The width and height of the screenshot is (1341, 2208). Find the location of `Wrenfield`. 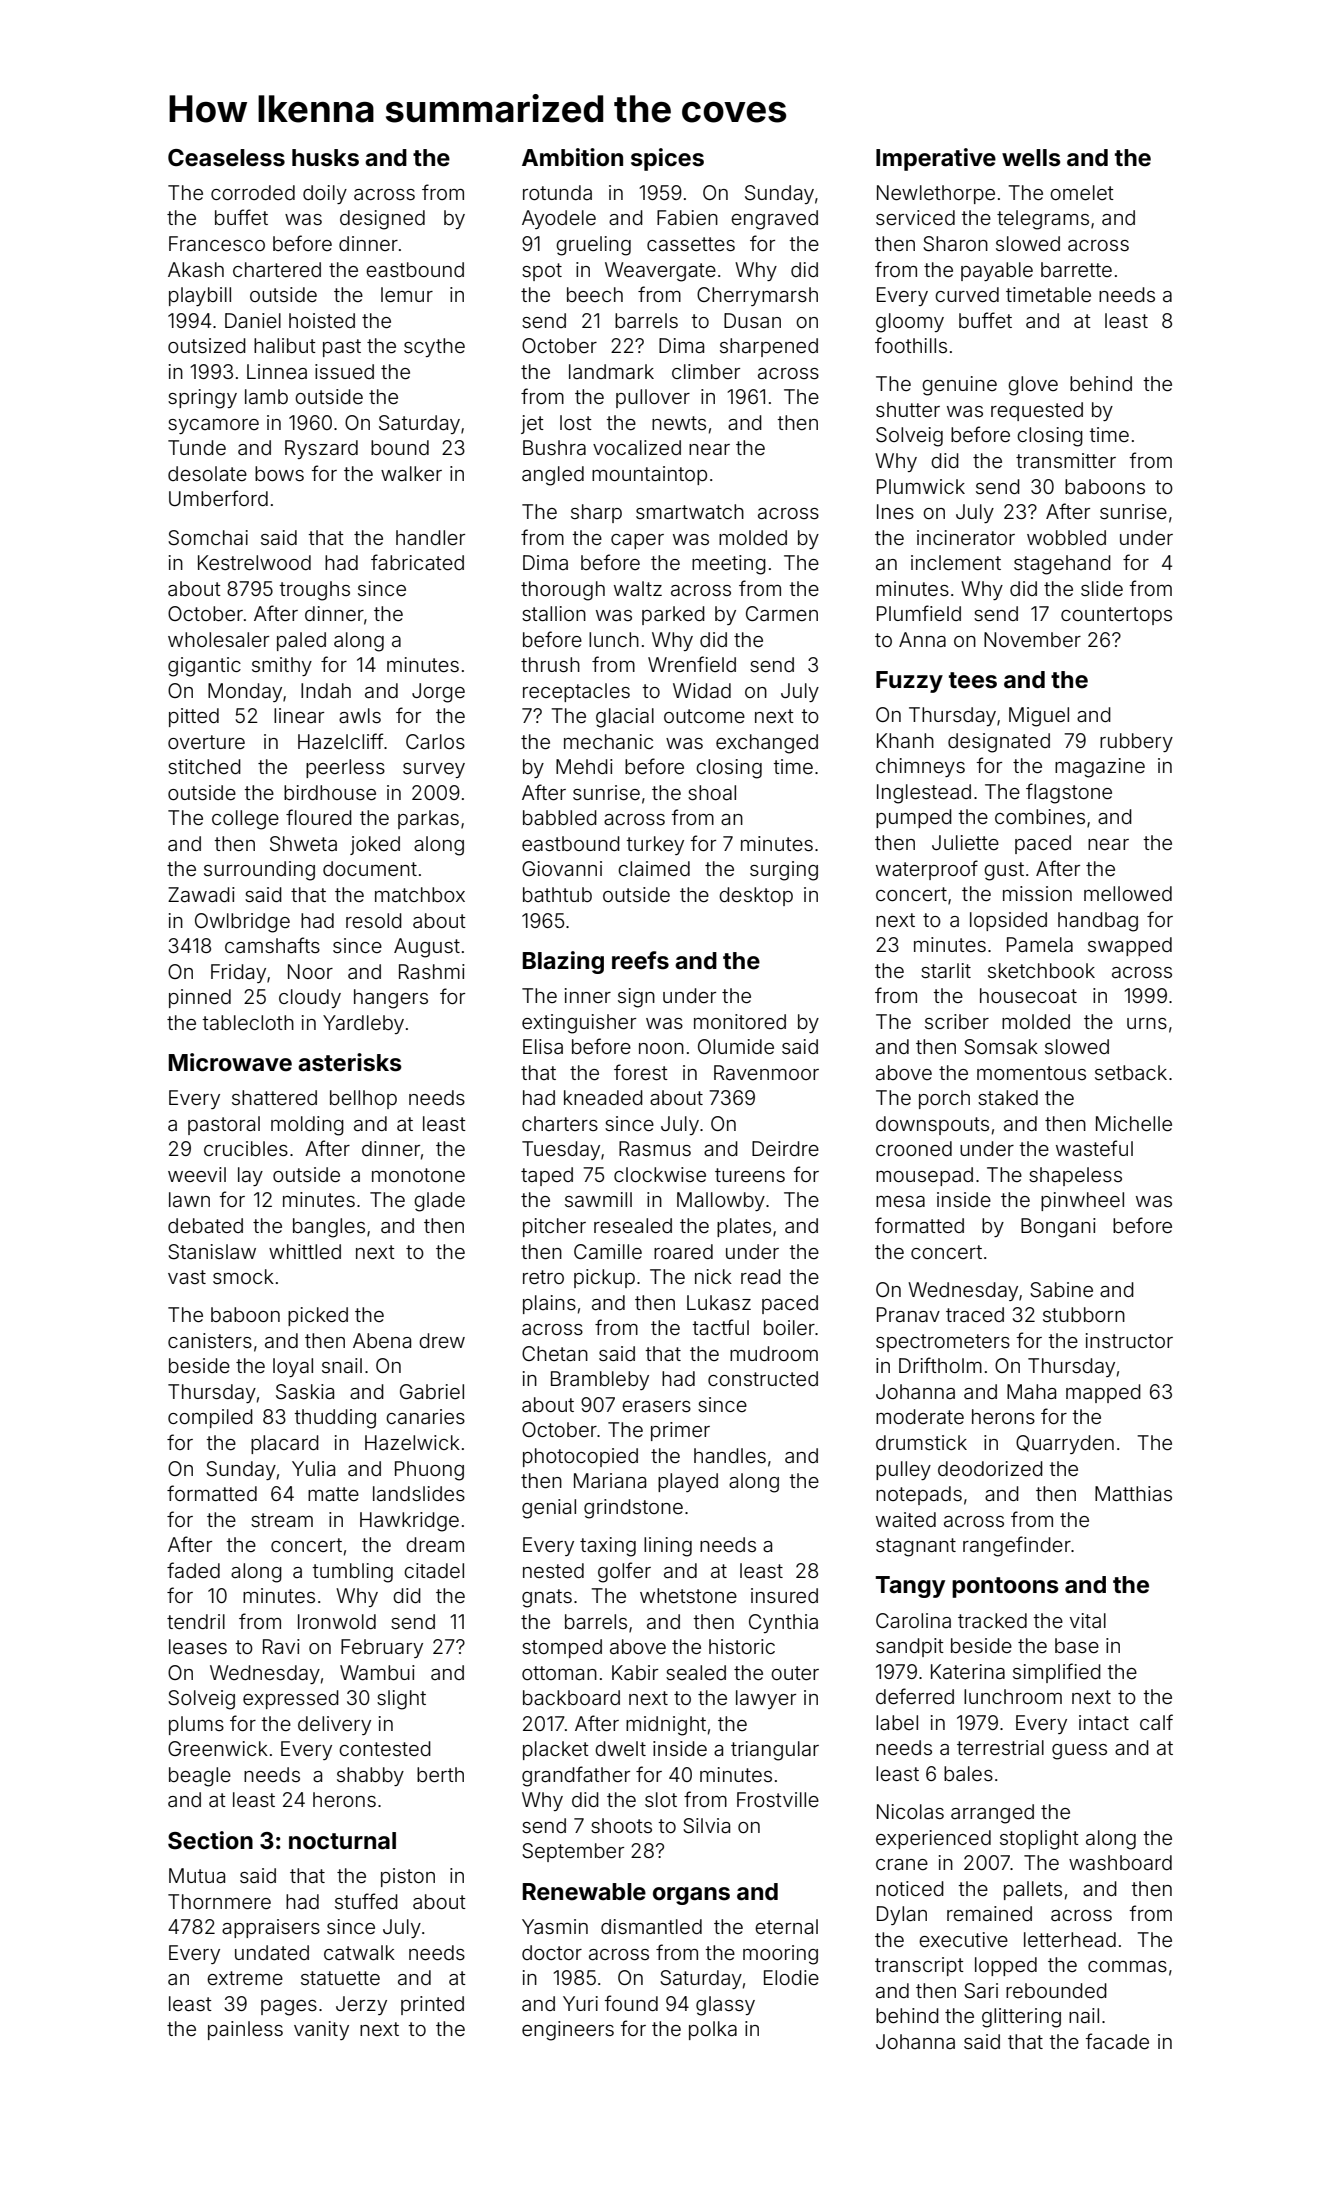

Wrenfield is located at coordinates (692, 664).
